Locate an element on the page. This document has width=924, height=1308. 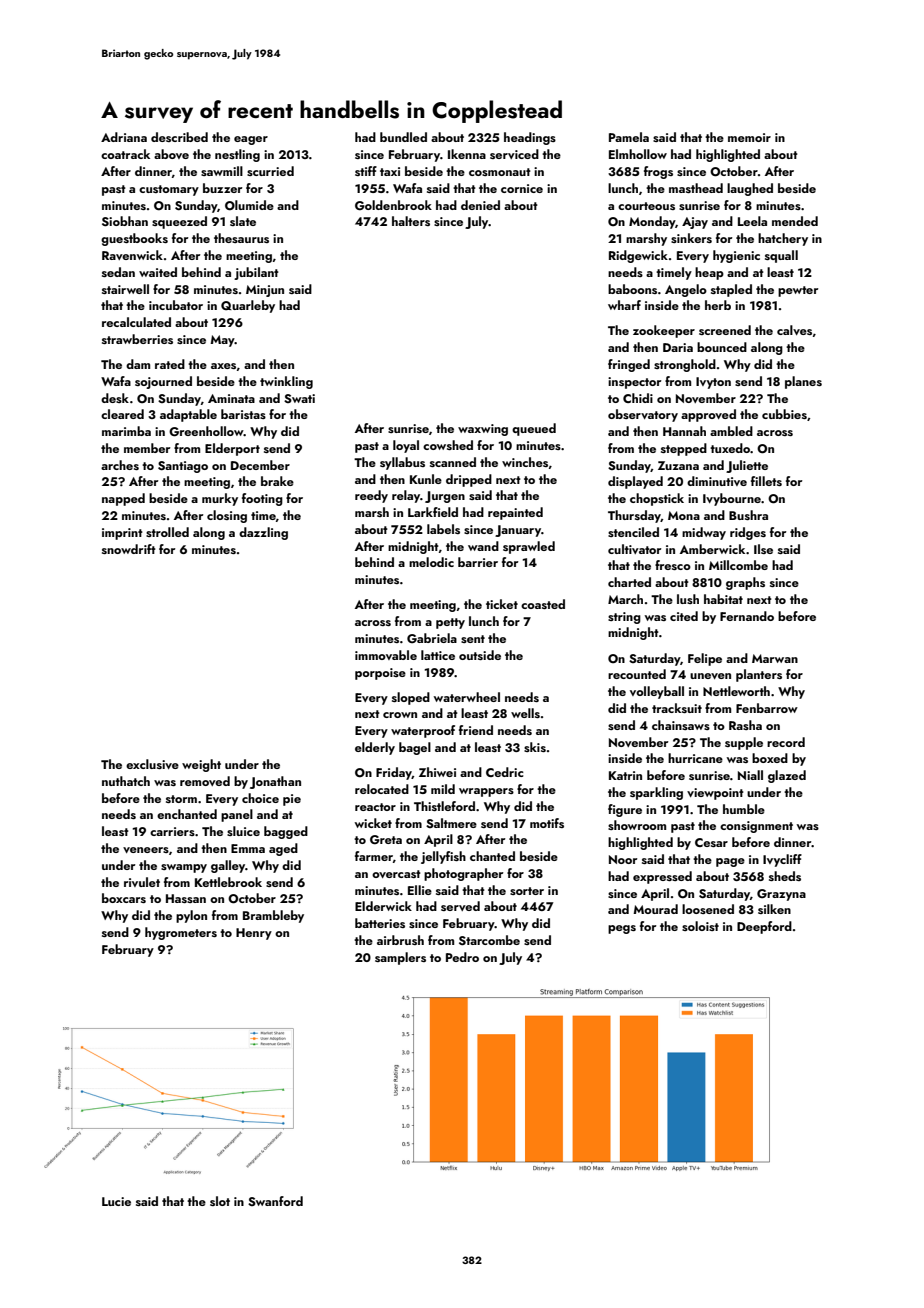
stapled is located at coordinates (731, 290).
